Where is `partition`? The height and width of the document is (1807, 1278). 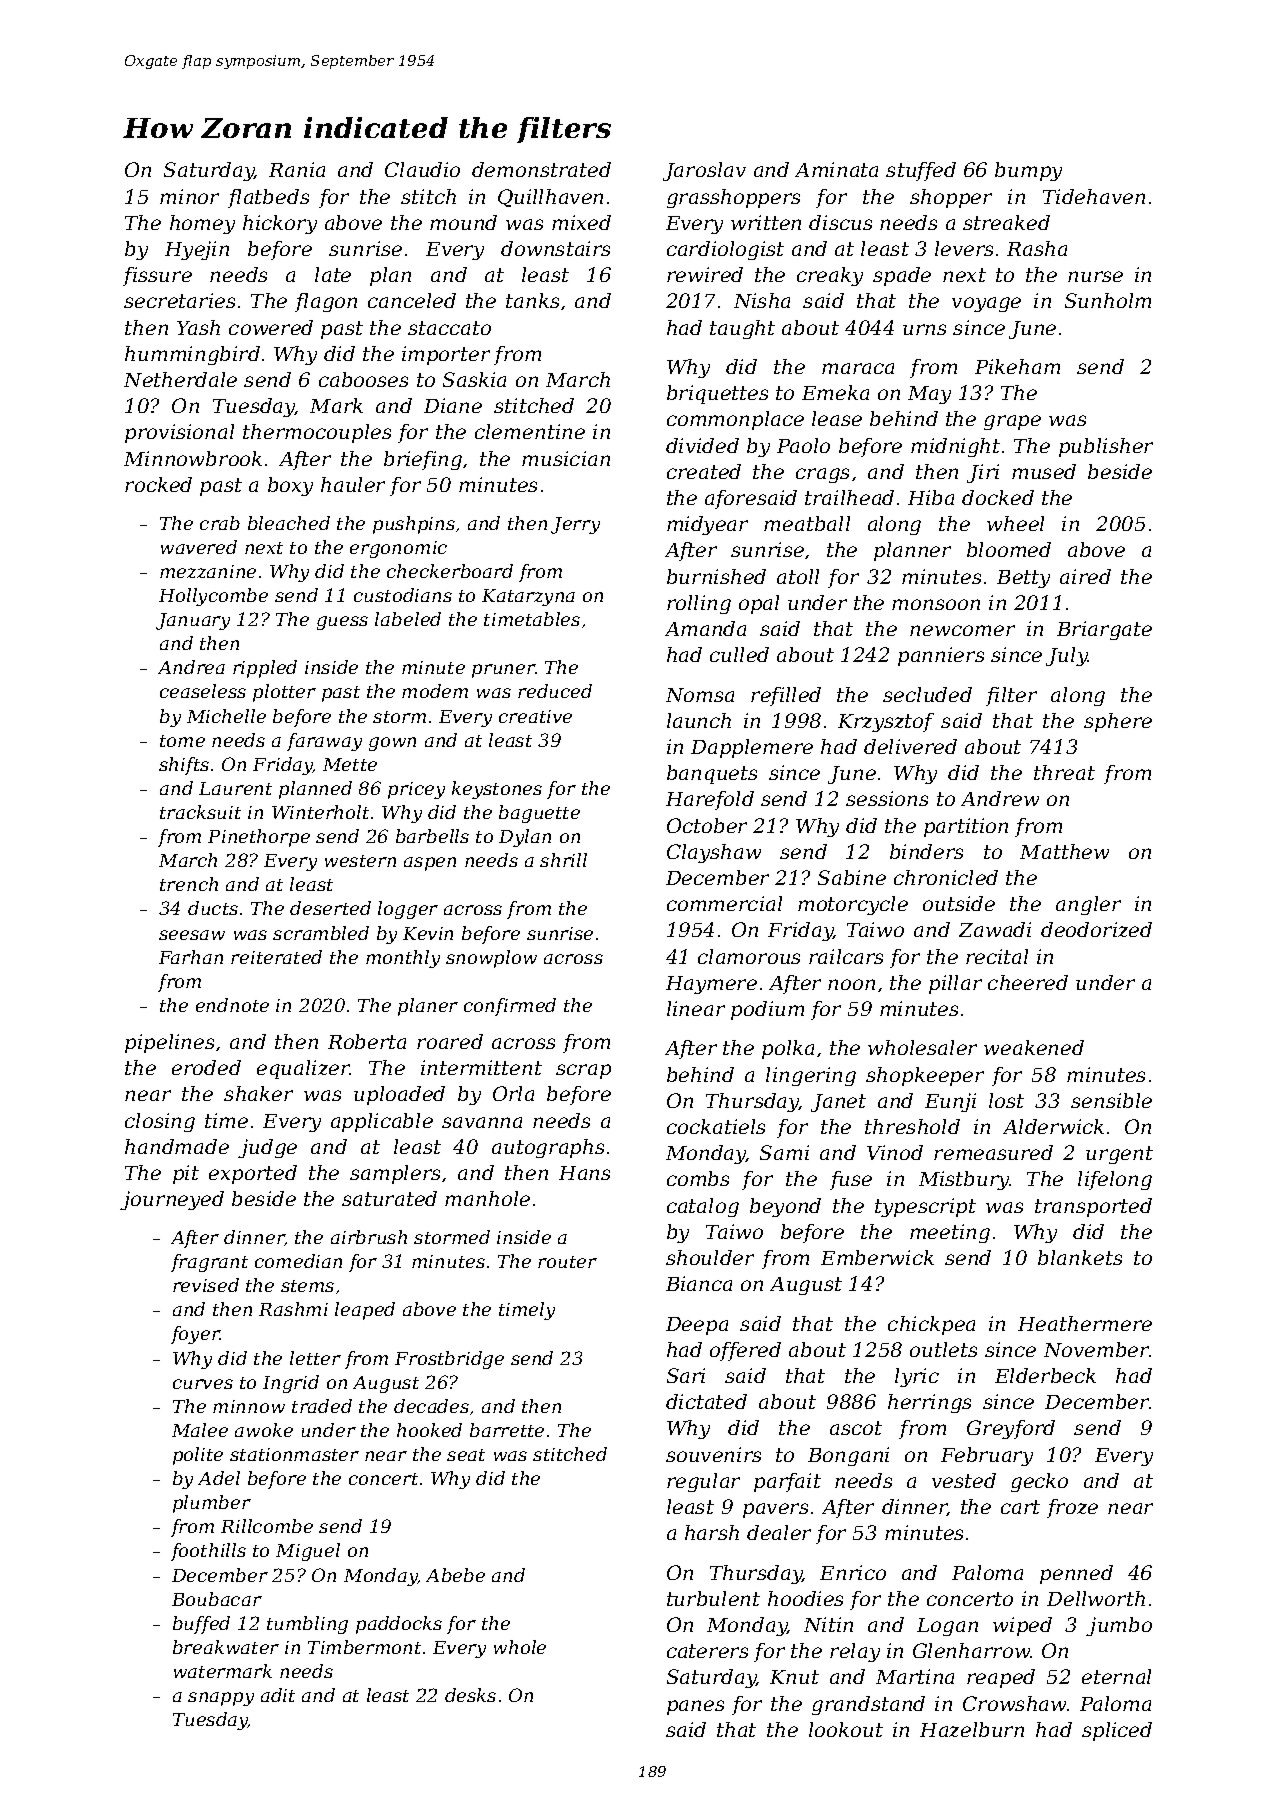 partition is located at coordinates (966, 827).
